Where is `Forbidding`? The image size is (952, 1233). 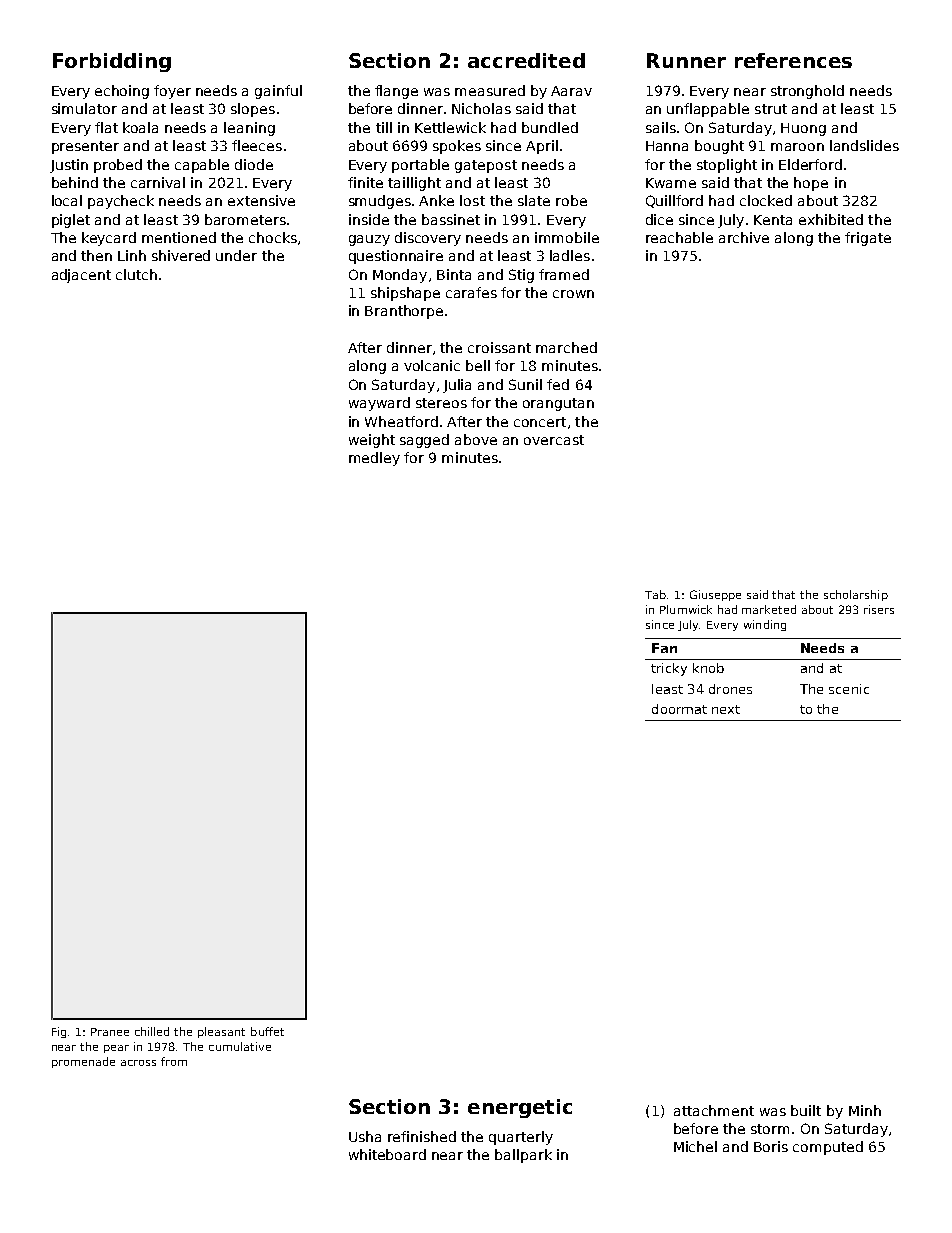
Forbidding is located at coordinates (112, 62).
